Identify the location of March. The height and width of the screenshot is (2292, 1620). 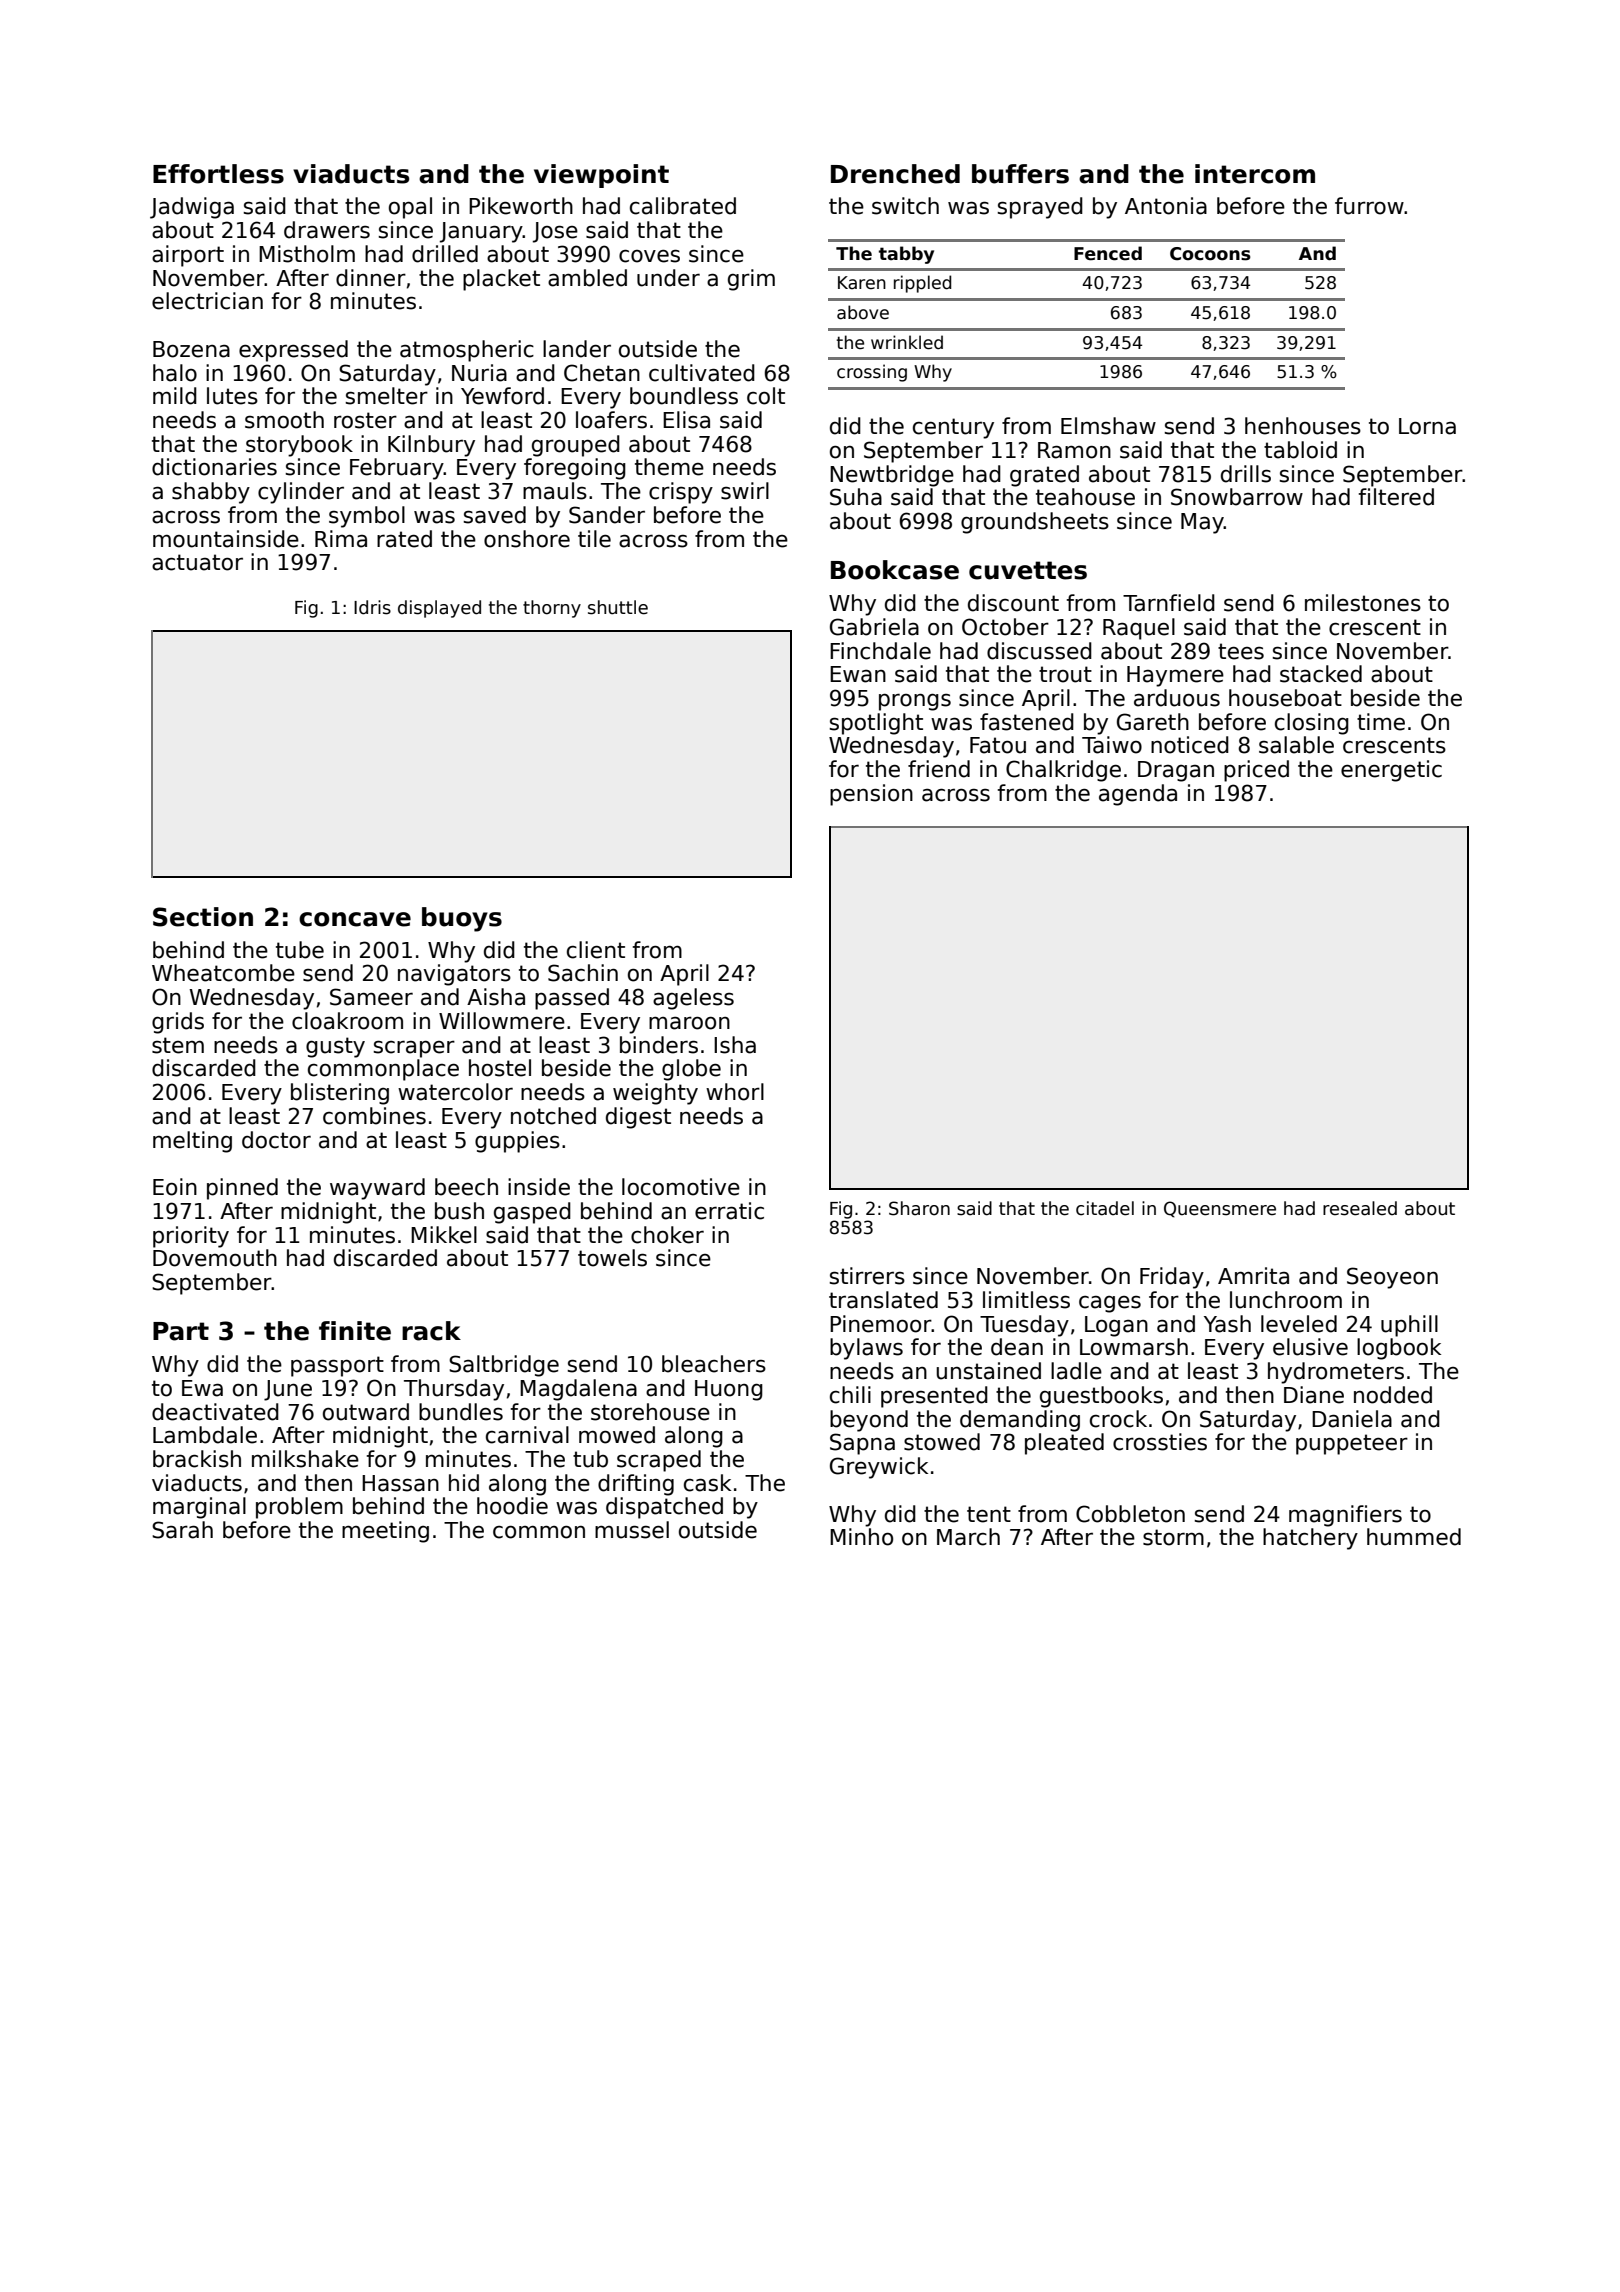
(968, 1537).
